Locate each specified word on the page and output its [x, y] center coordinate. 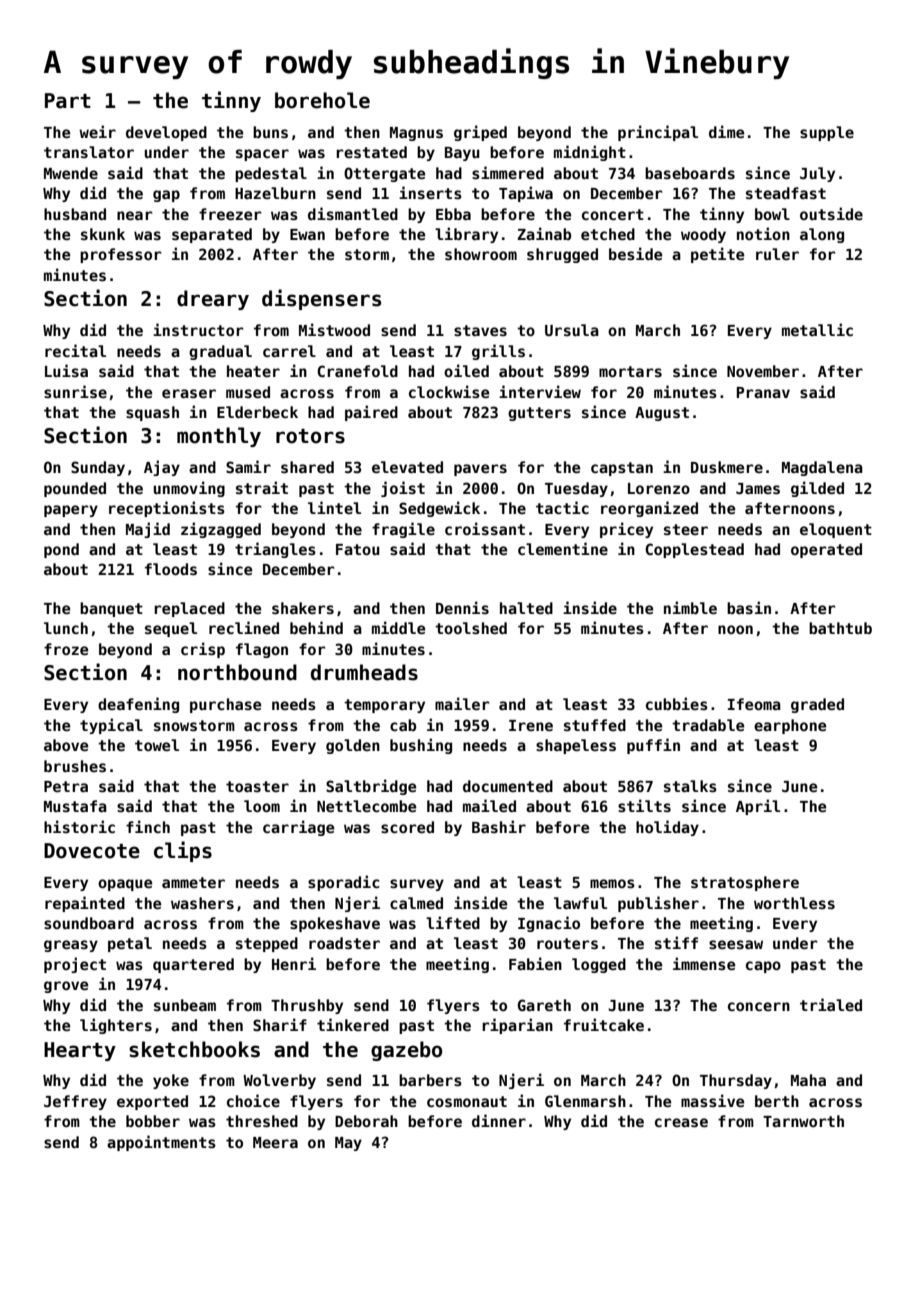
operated [826, 550]
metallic [817, 329]
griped [480, 133]
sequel [171, 629]
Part [68, 101]
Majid [148, 530]
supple [827, 133]
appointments [161, 1143]
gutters [539, 414]
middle [398, 627]
